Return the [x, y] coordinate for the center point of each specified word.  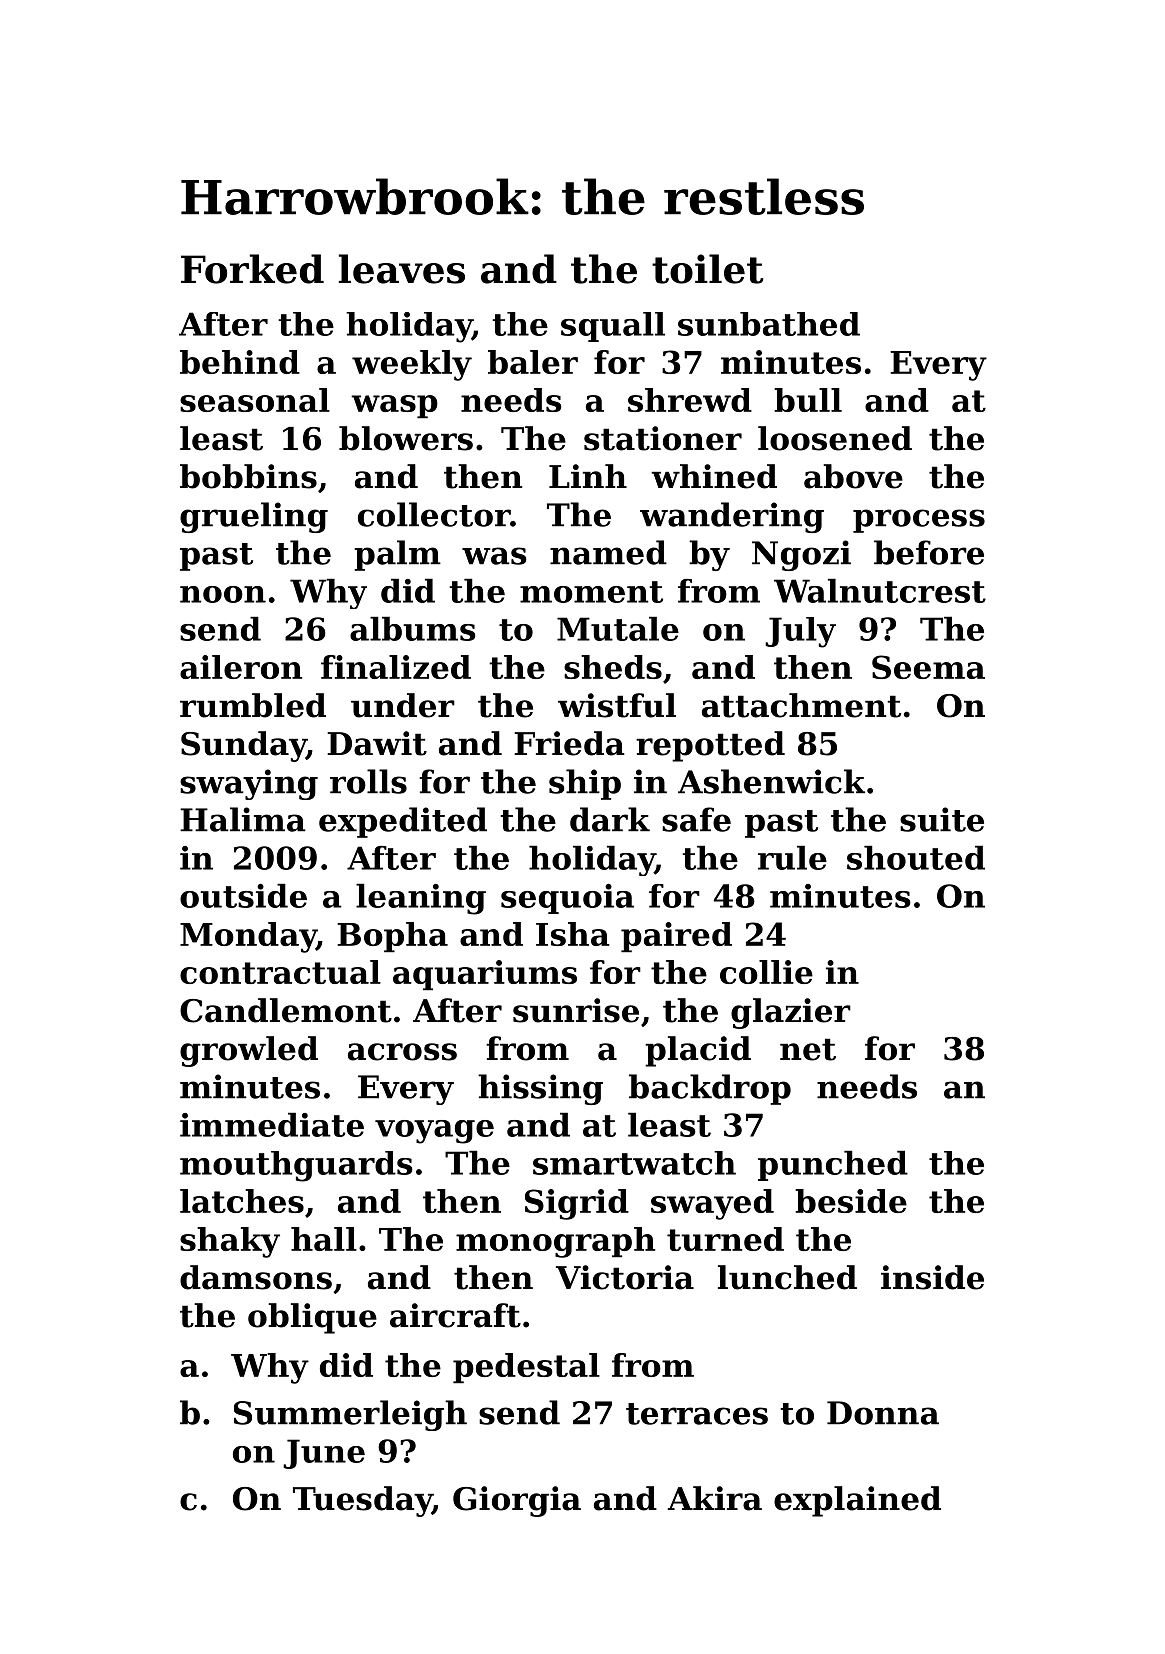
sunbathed [769, 324]
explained [857, 1501]
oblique [312, 1318]
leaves [402, 269]
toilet [708, 269]
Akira [714, 1498]
